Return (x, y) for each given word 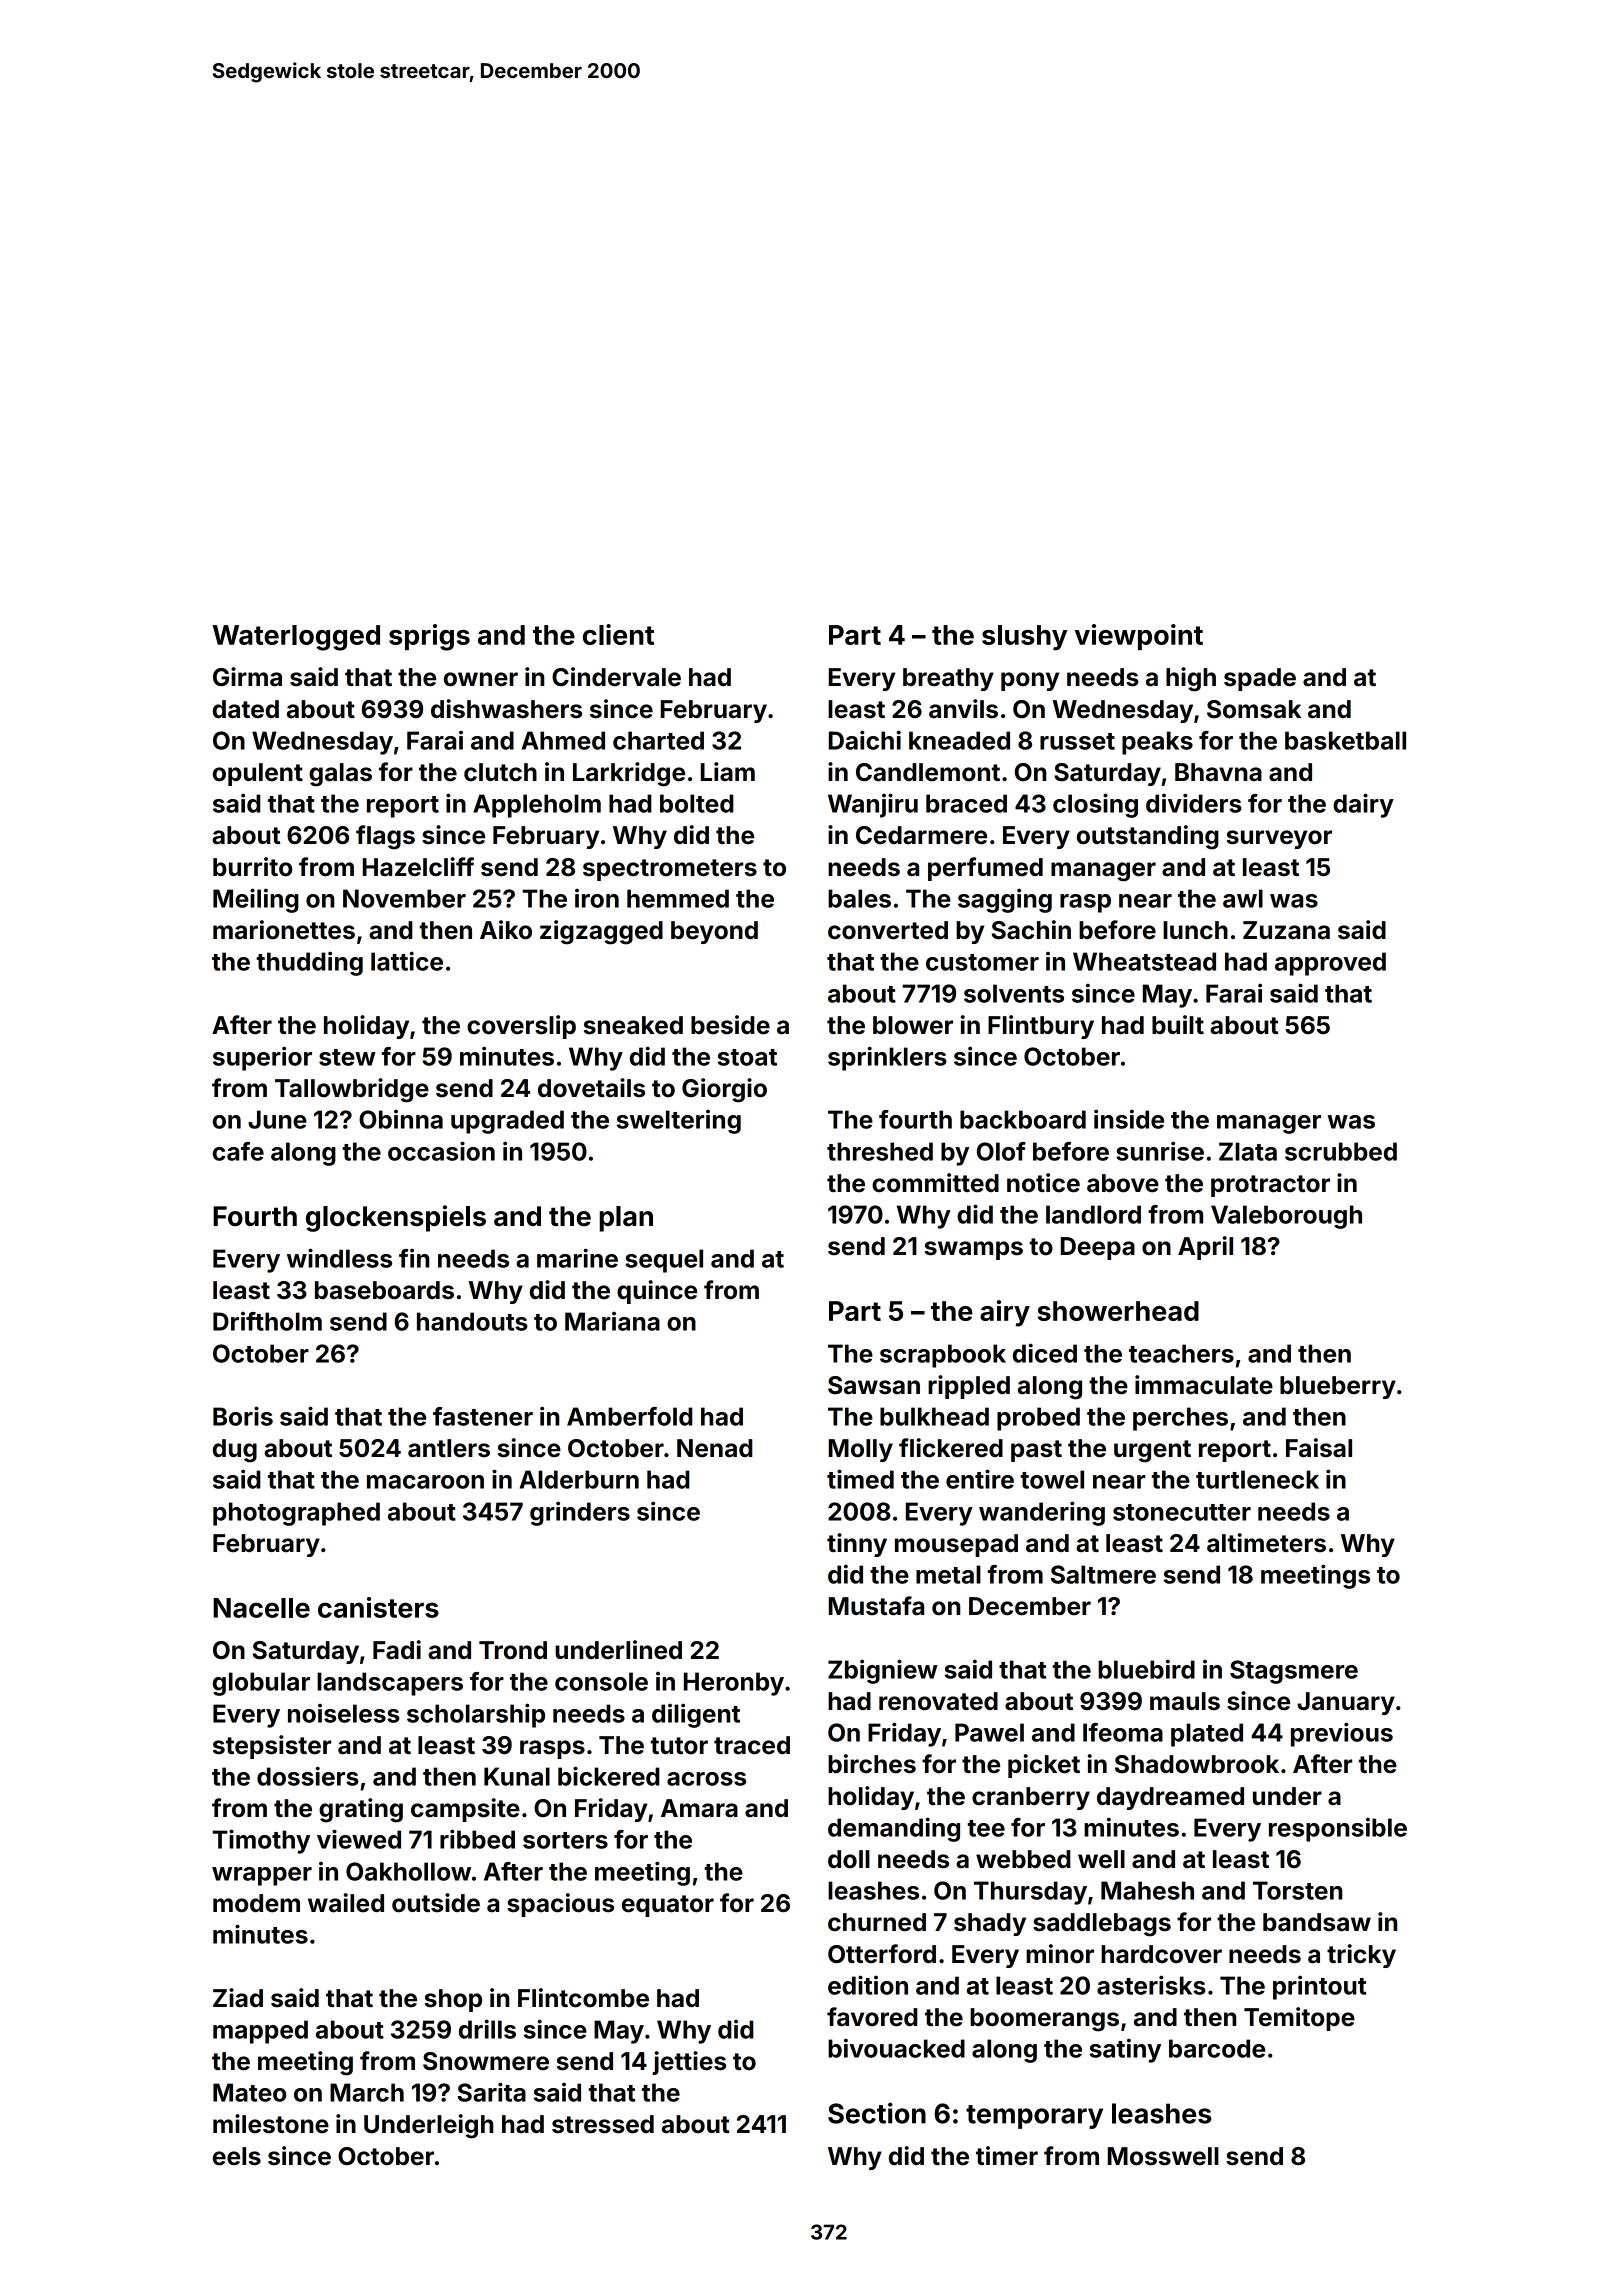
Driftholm (267, 1321)
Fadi (397, 1650)
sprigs (429, 637)
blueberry (1338, 1387)
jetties (689, 2063)
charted (658, 740)
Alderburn (579, 1479)
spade (1260, 679)
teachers (1181, 1353)
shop (453, 2000)
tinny (857, 1545)
